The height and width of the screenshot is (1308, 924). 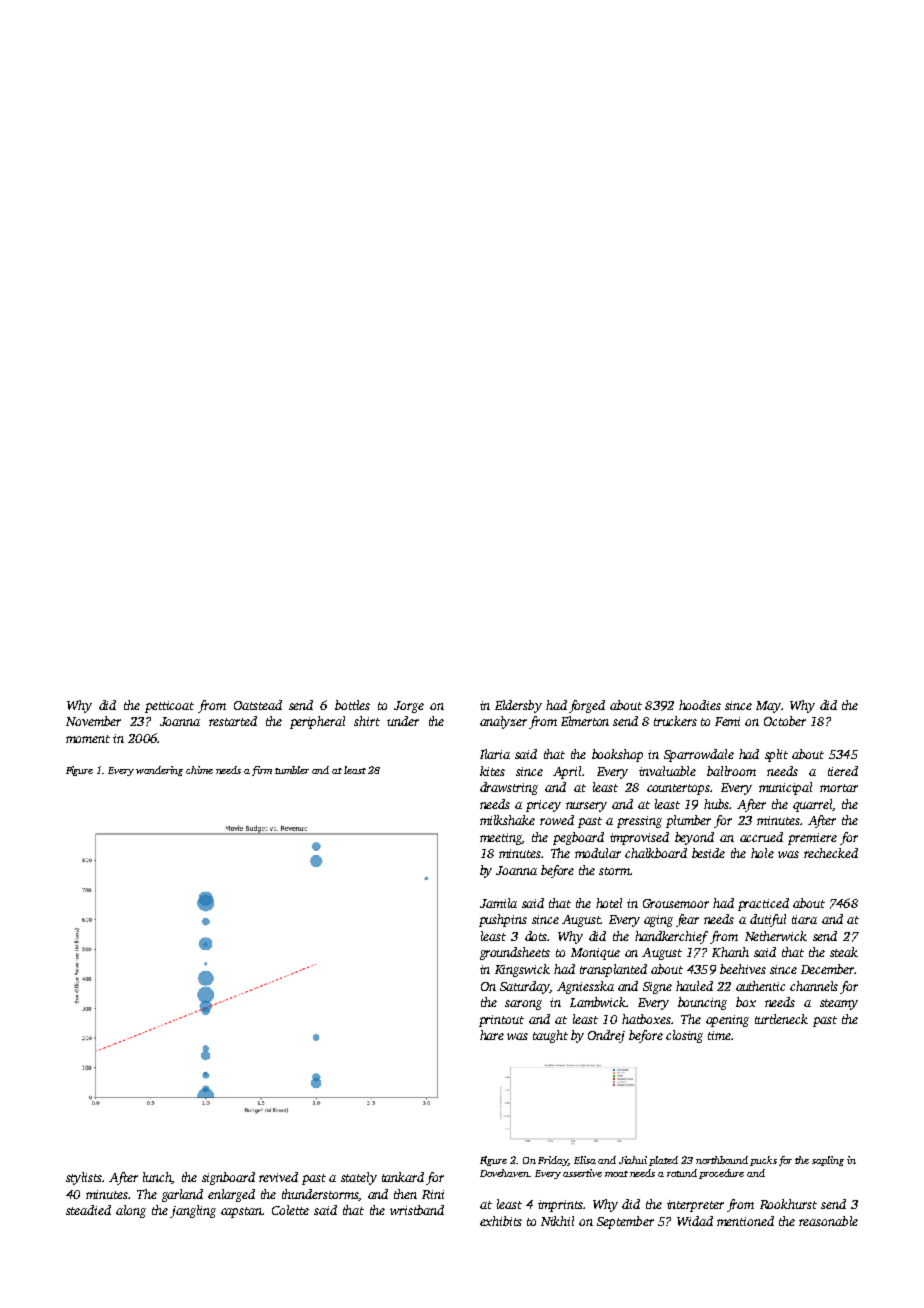 What do you see at coordinates (501, 1021) in the screenshot?
I see `printout` at bounding box center [501, 1021].
